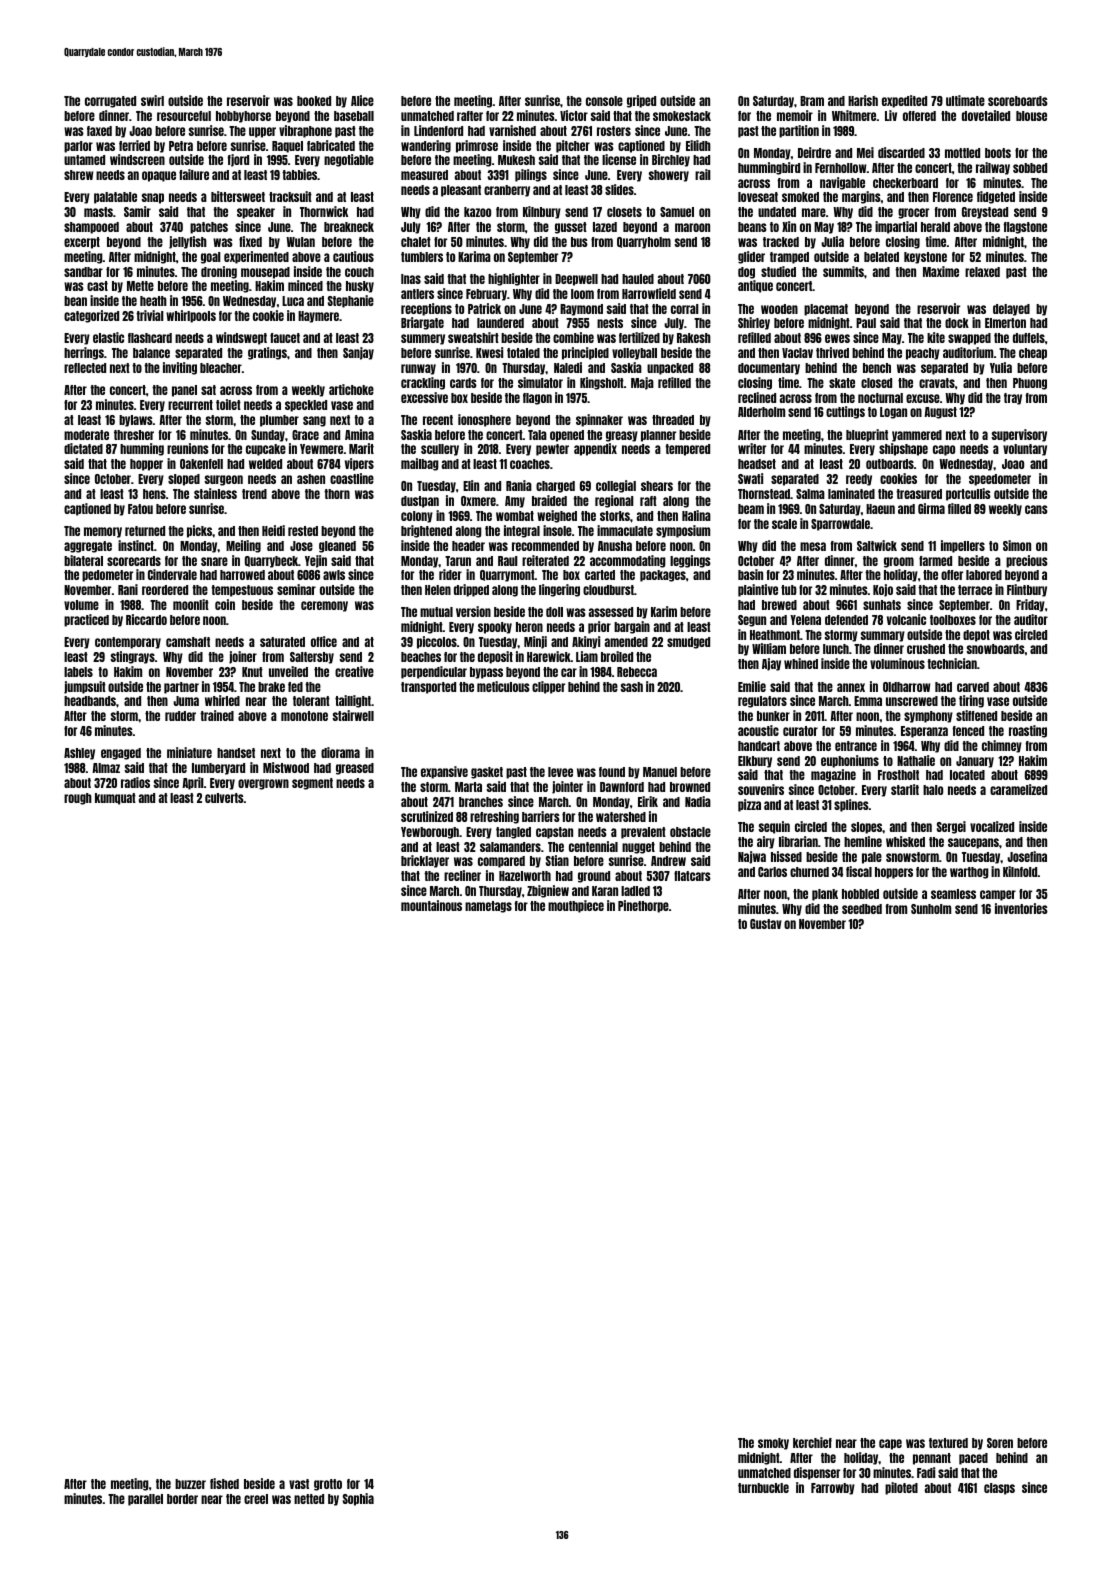 The image size is (1112, 1572). What do you see at coordinates (152, 100) in the document?
I see `swirl` at bounding box center [152, 100].
